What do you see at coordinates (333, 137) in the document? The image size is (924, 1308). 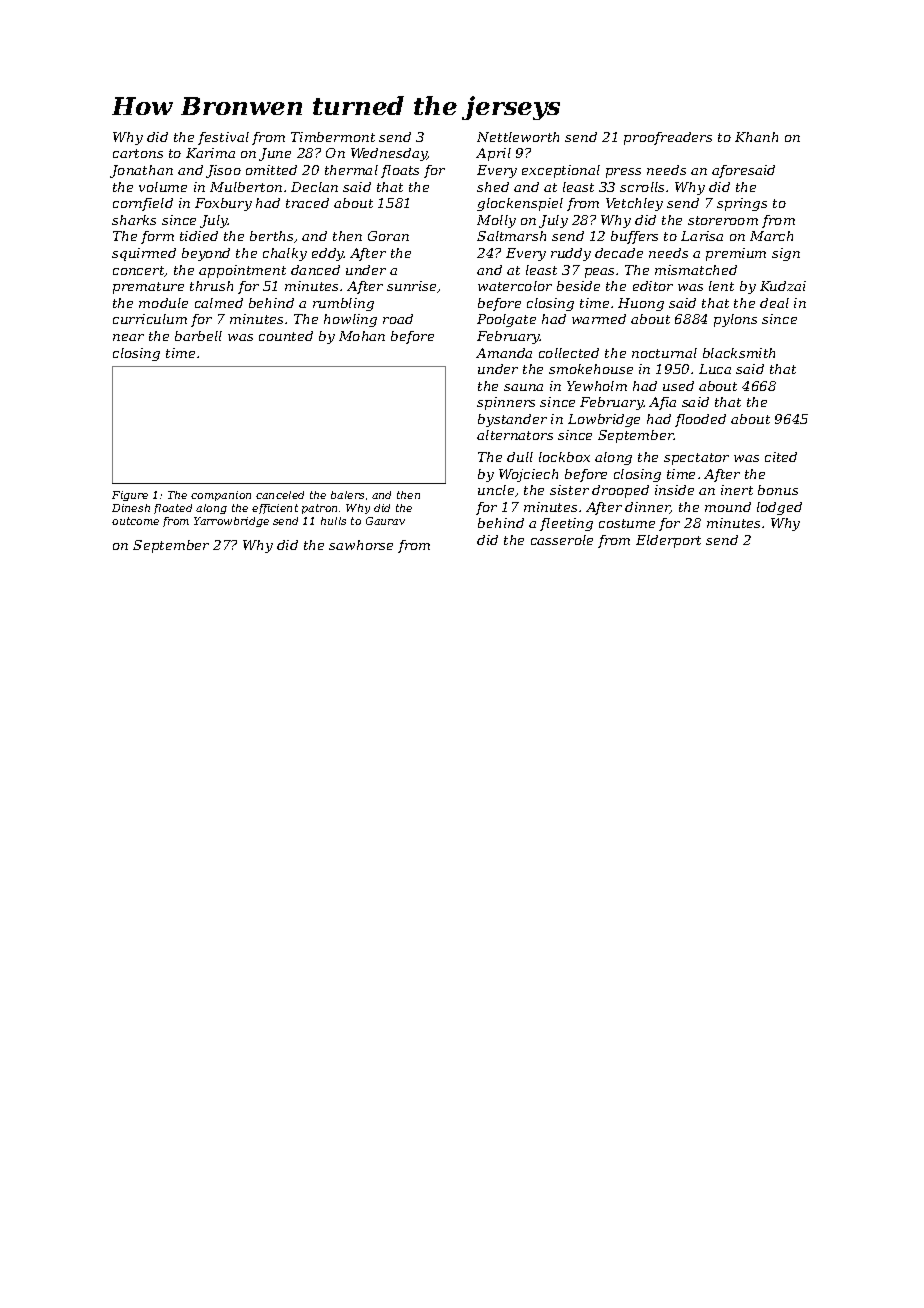 I see `Timbermont` at bounding box center [333, 137].
